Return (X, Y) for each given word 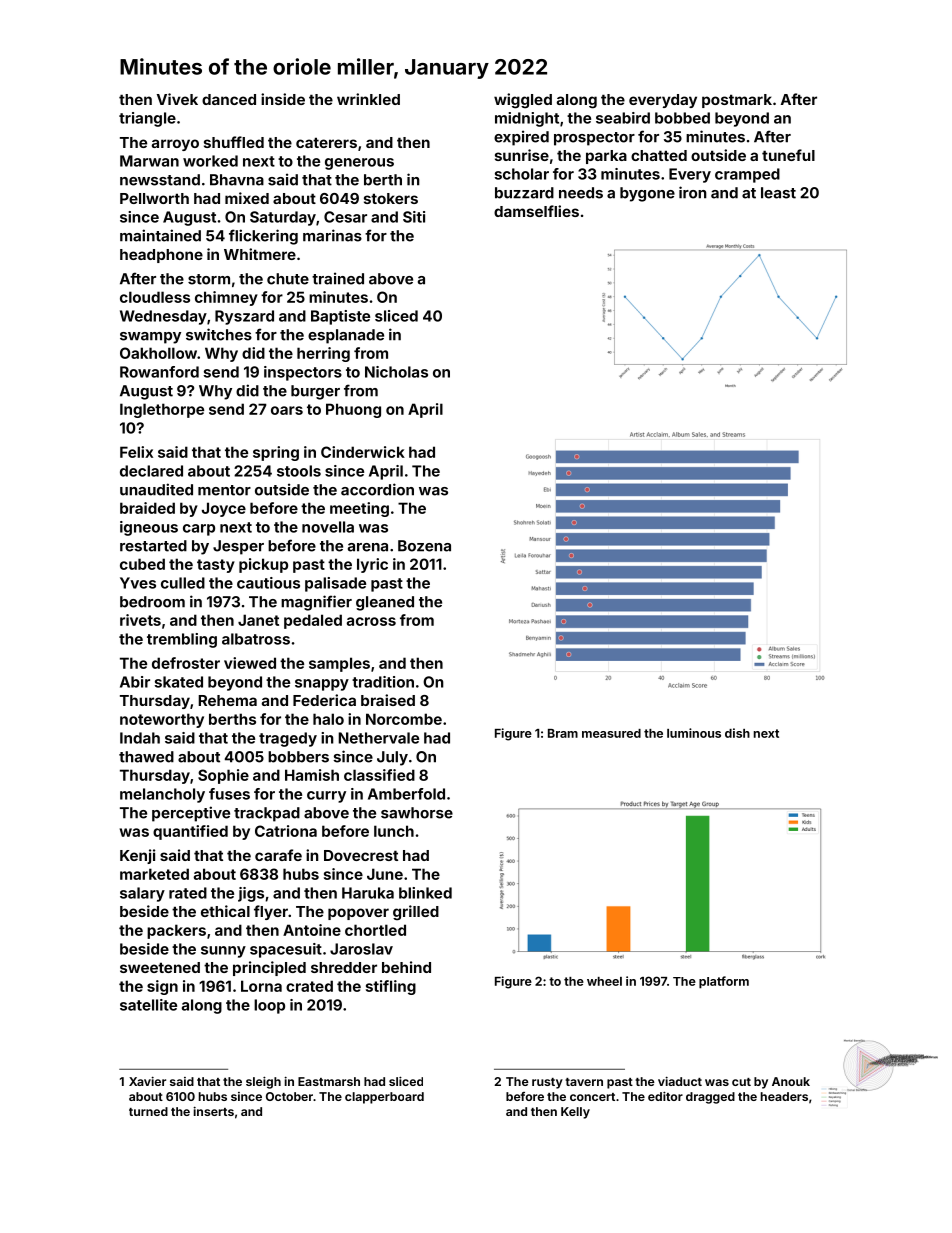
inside (283, 99)
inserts (213, 1111)
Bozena (424, 546)
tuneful (788, 155)
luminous (694, 733)
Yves (138, 583)
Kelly (575, 1113)
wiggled (523, 101)
